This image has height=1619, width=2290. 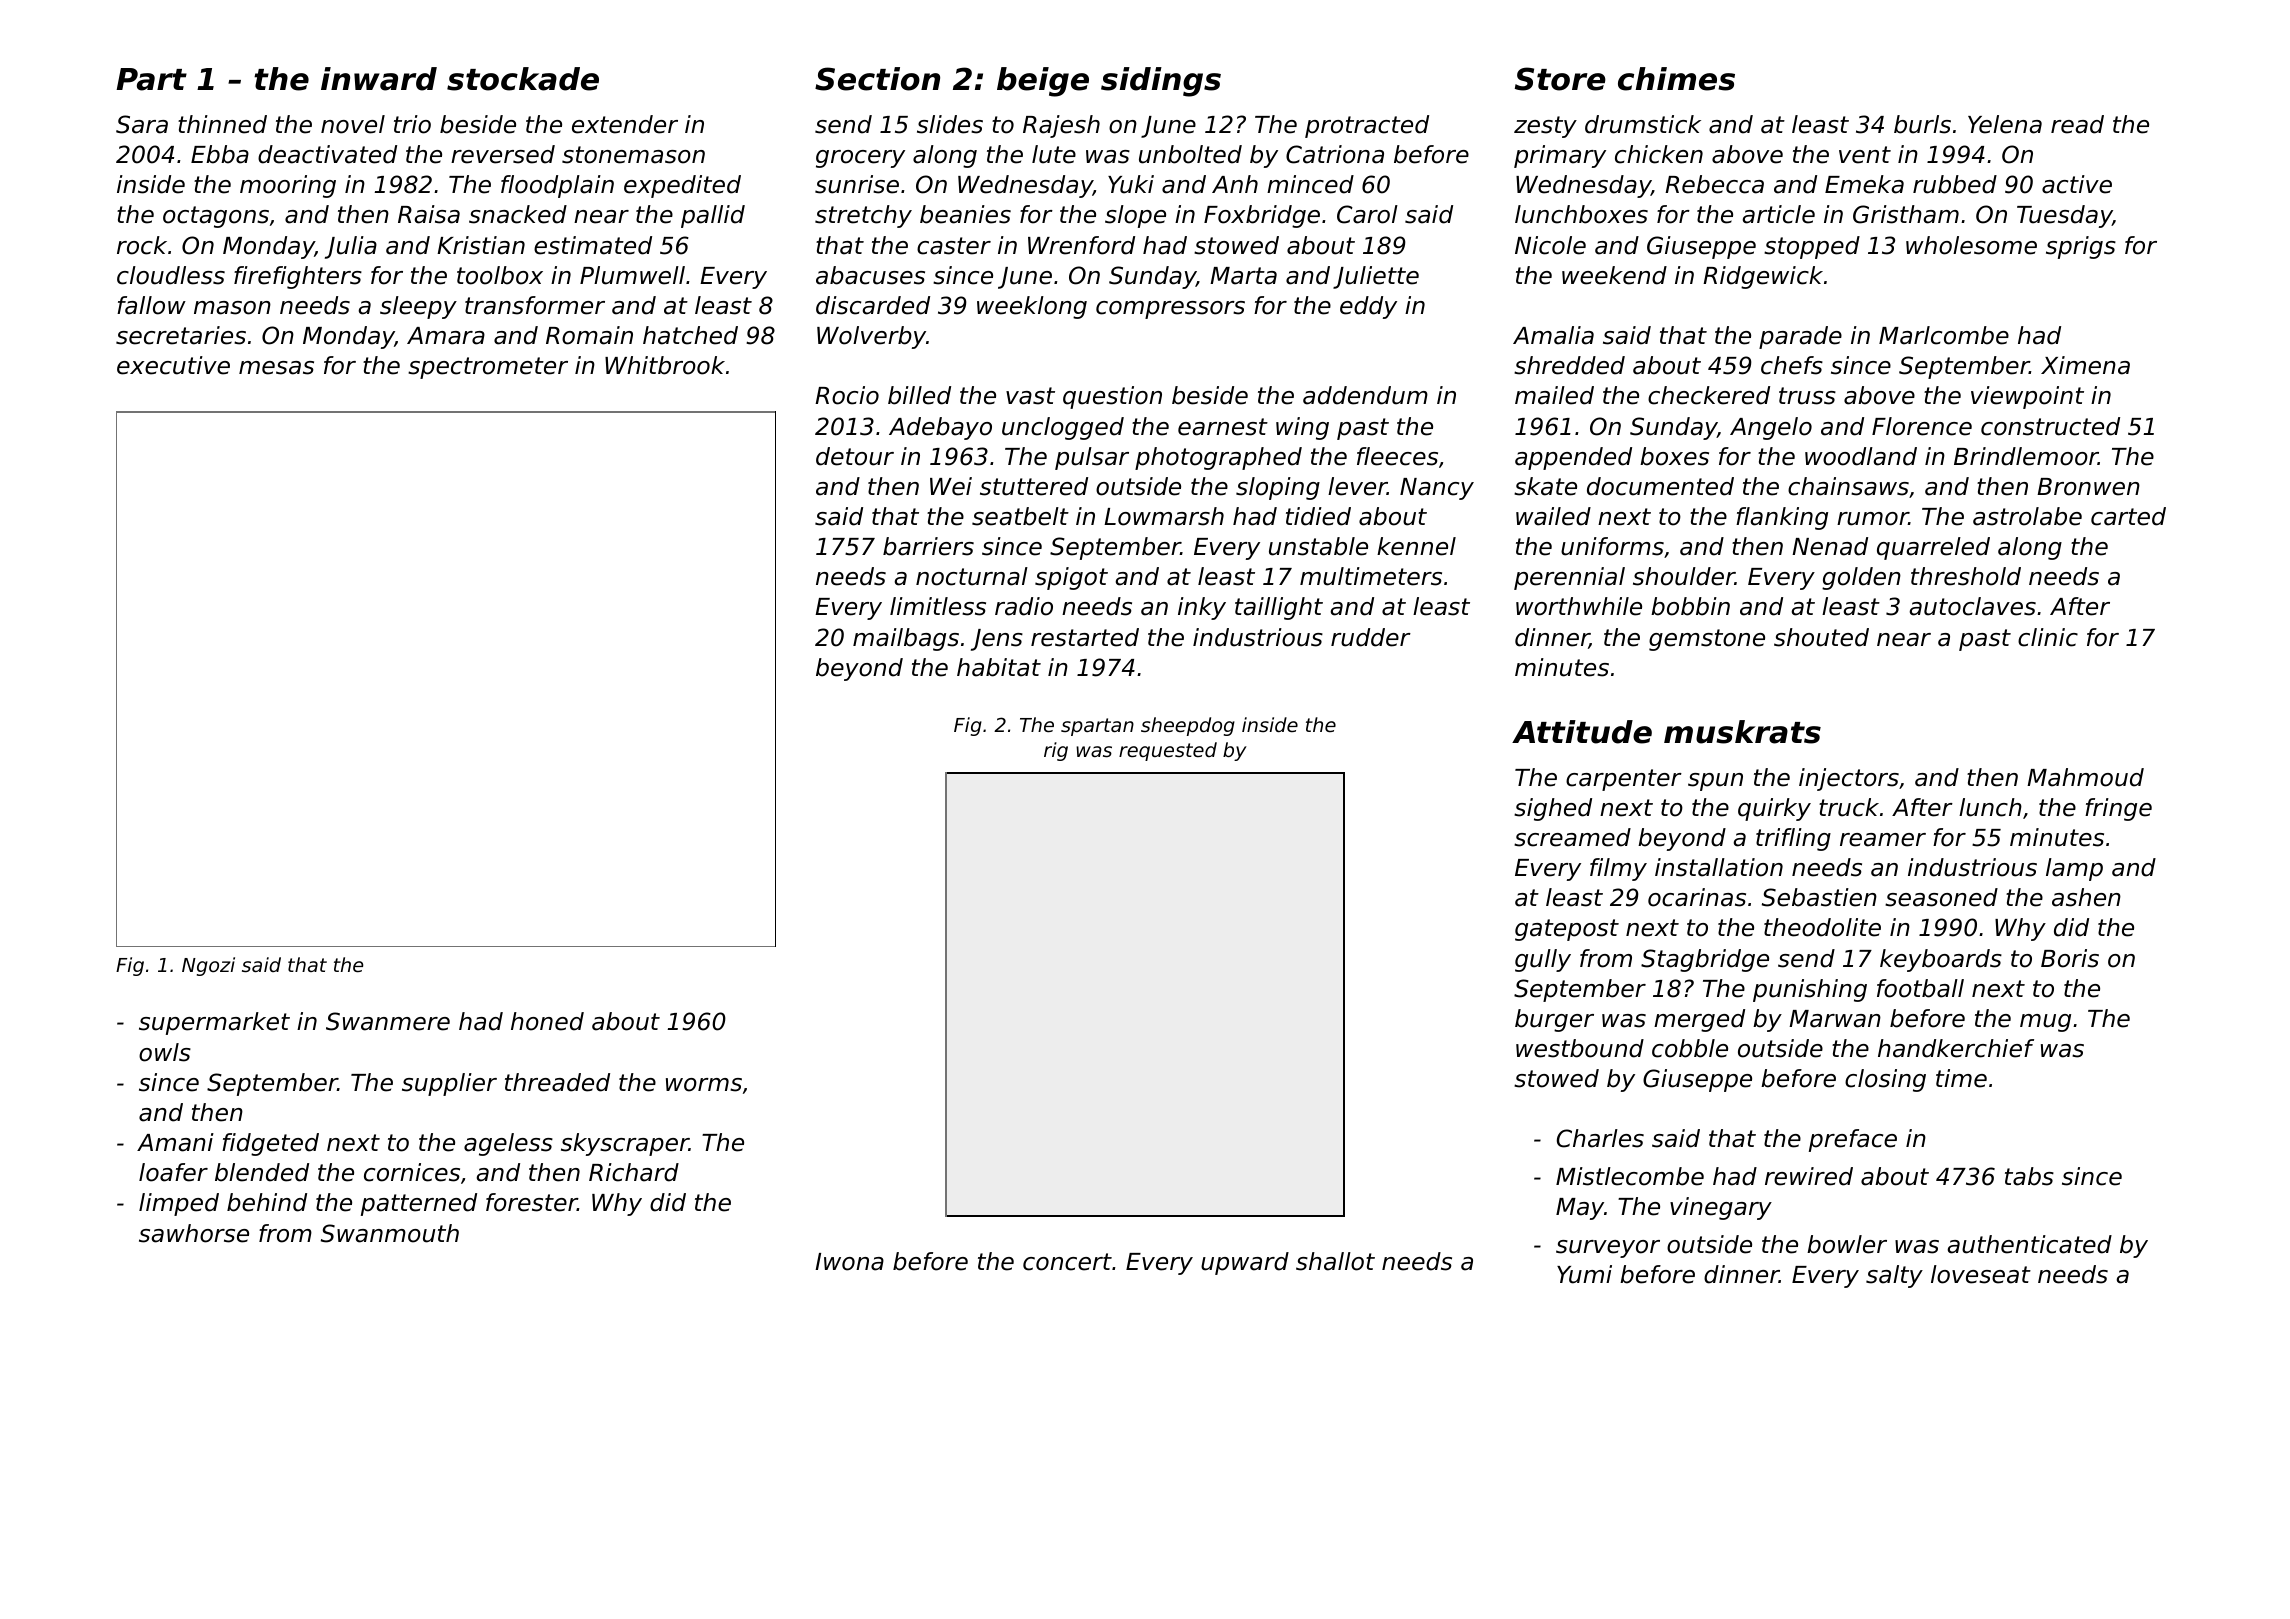 What do you see at coordinates (1067, 1262) in the image?
I see `concert` at bounding box center [1067, 1262].
